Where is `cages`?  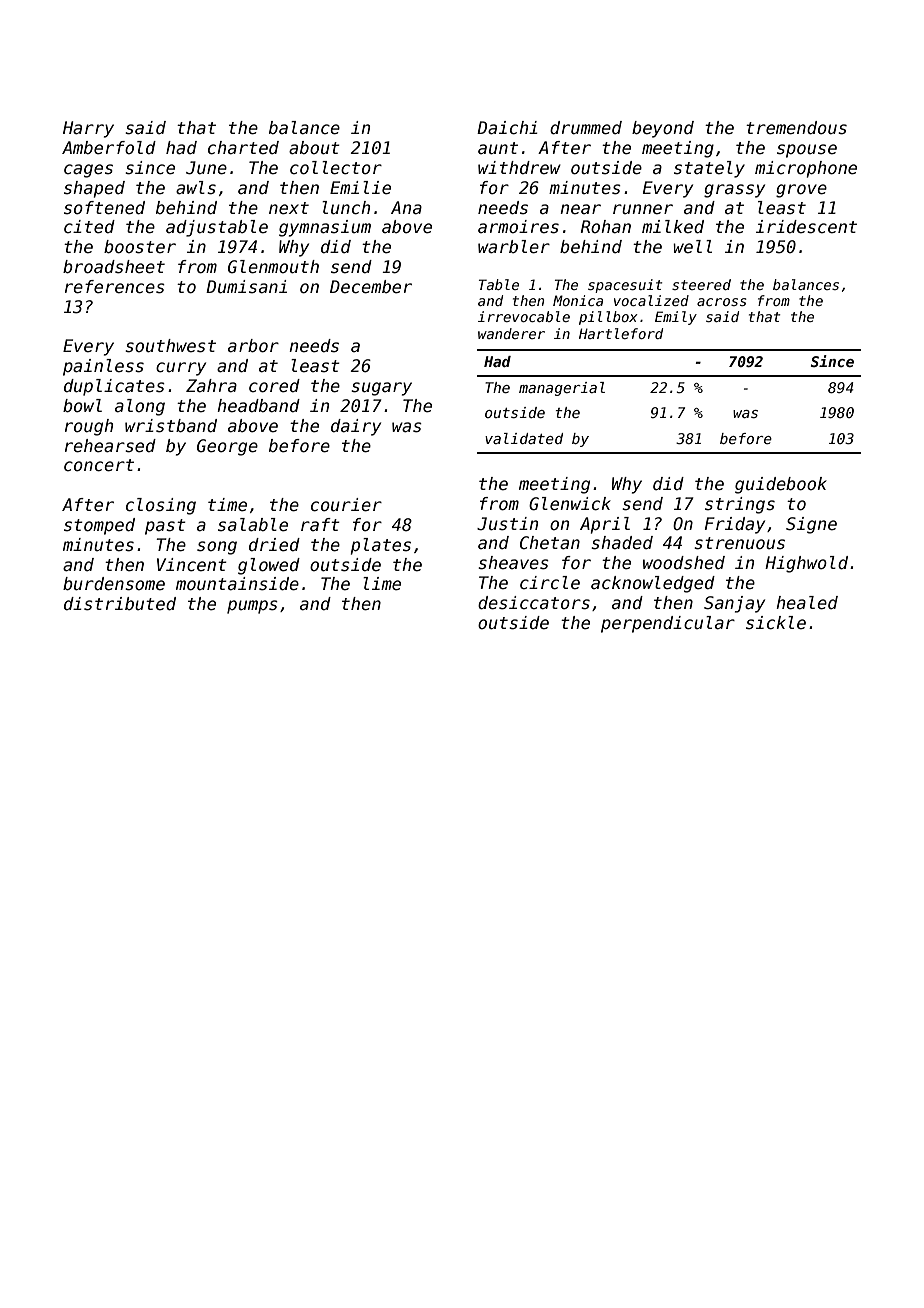
cages is located at coordinates (88, 171).
